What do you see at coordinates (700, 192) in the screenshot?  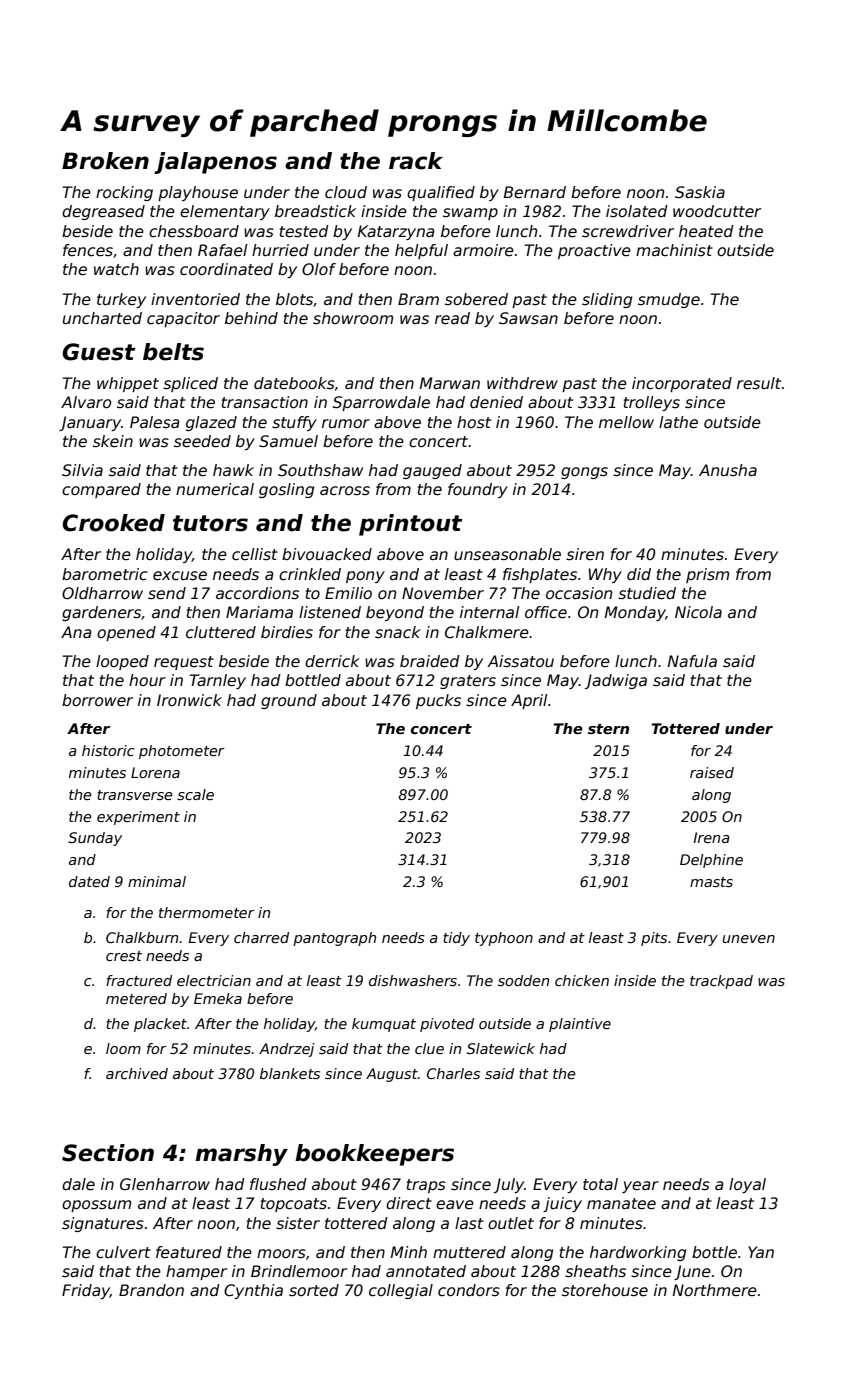 I see `Saskia` at bounding box center [700, 192].
